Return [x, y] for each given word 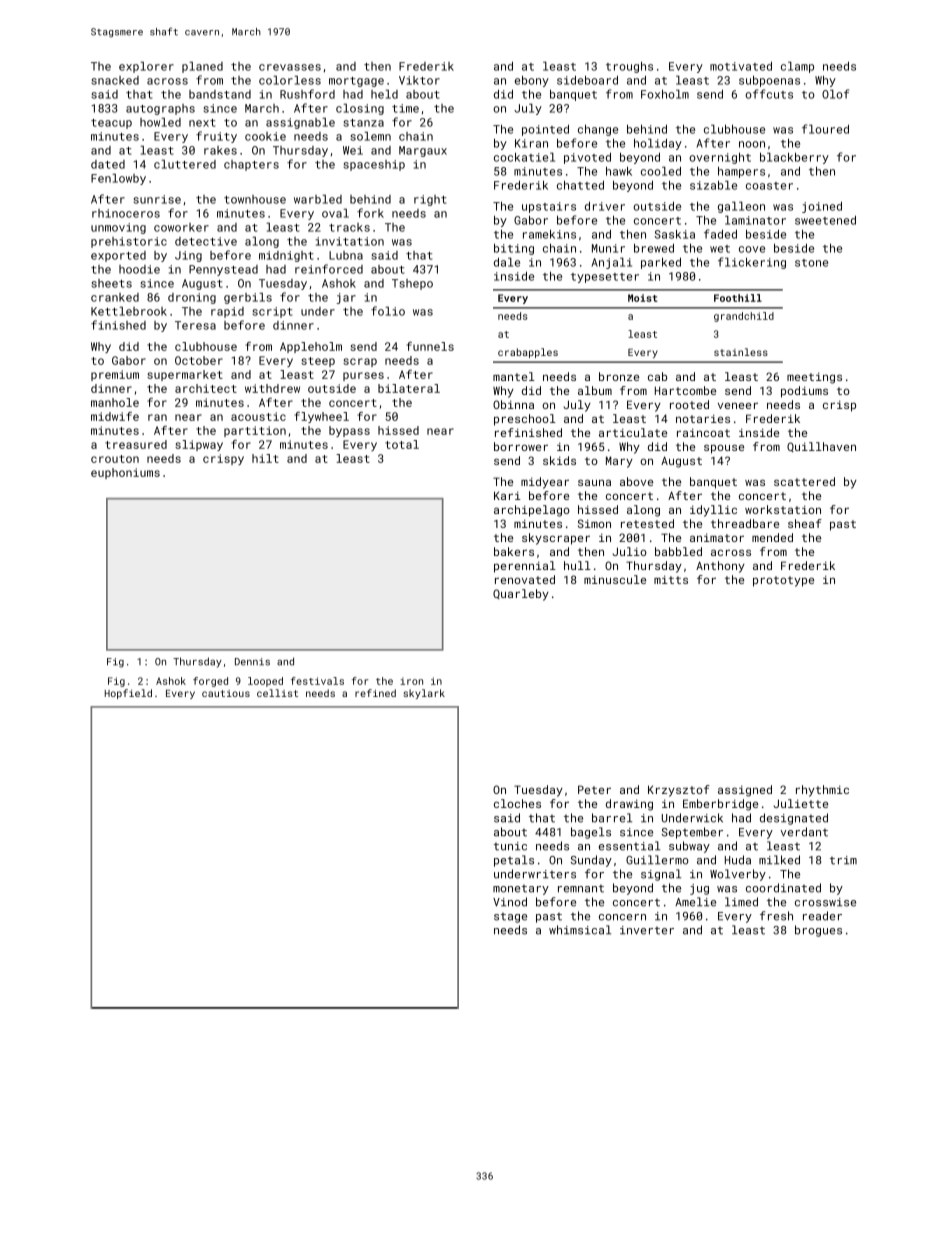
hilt [265, 458]
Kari [507, 495]
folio [388, 311]
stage [510, 918]
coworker [181, 227]
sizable [713, 185]
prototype [783, 581]
